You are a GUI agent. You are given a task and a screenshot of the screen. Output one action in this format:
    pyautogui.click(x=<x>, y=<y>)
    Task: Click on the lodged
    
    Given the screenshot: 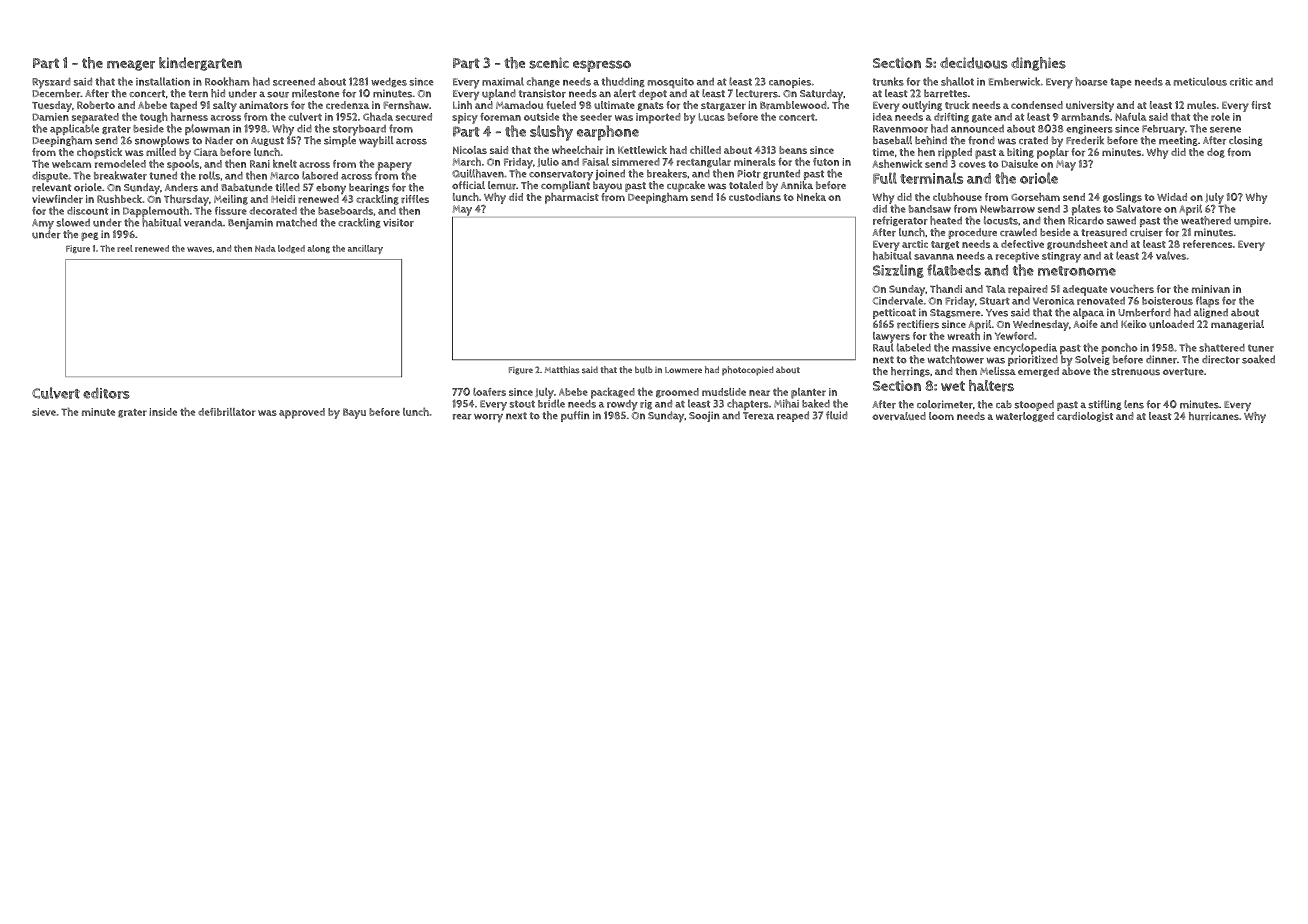 What is the action you would take?
    pyautogui.click(x=291, y=249)
